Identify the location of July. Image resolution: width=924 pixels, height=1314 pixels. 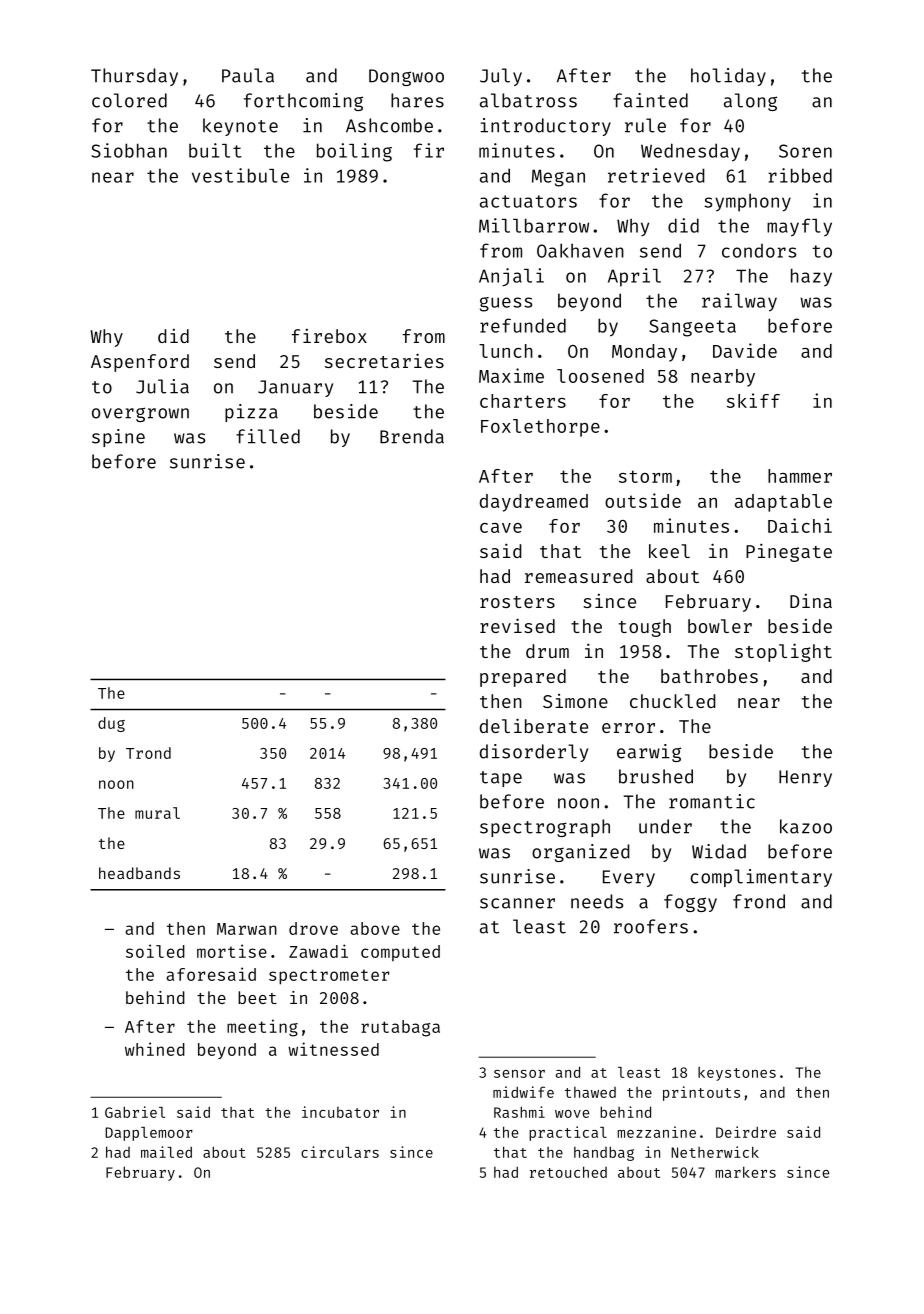
(501, 77).
